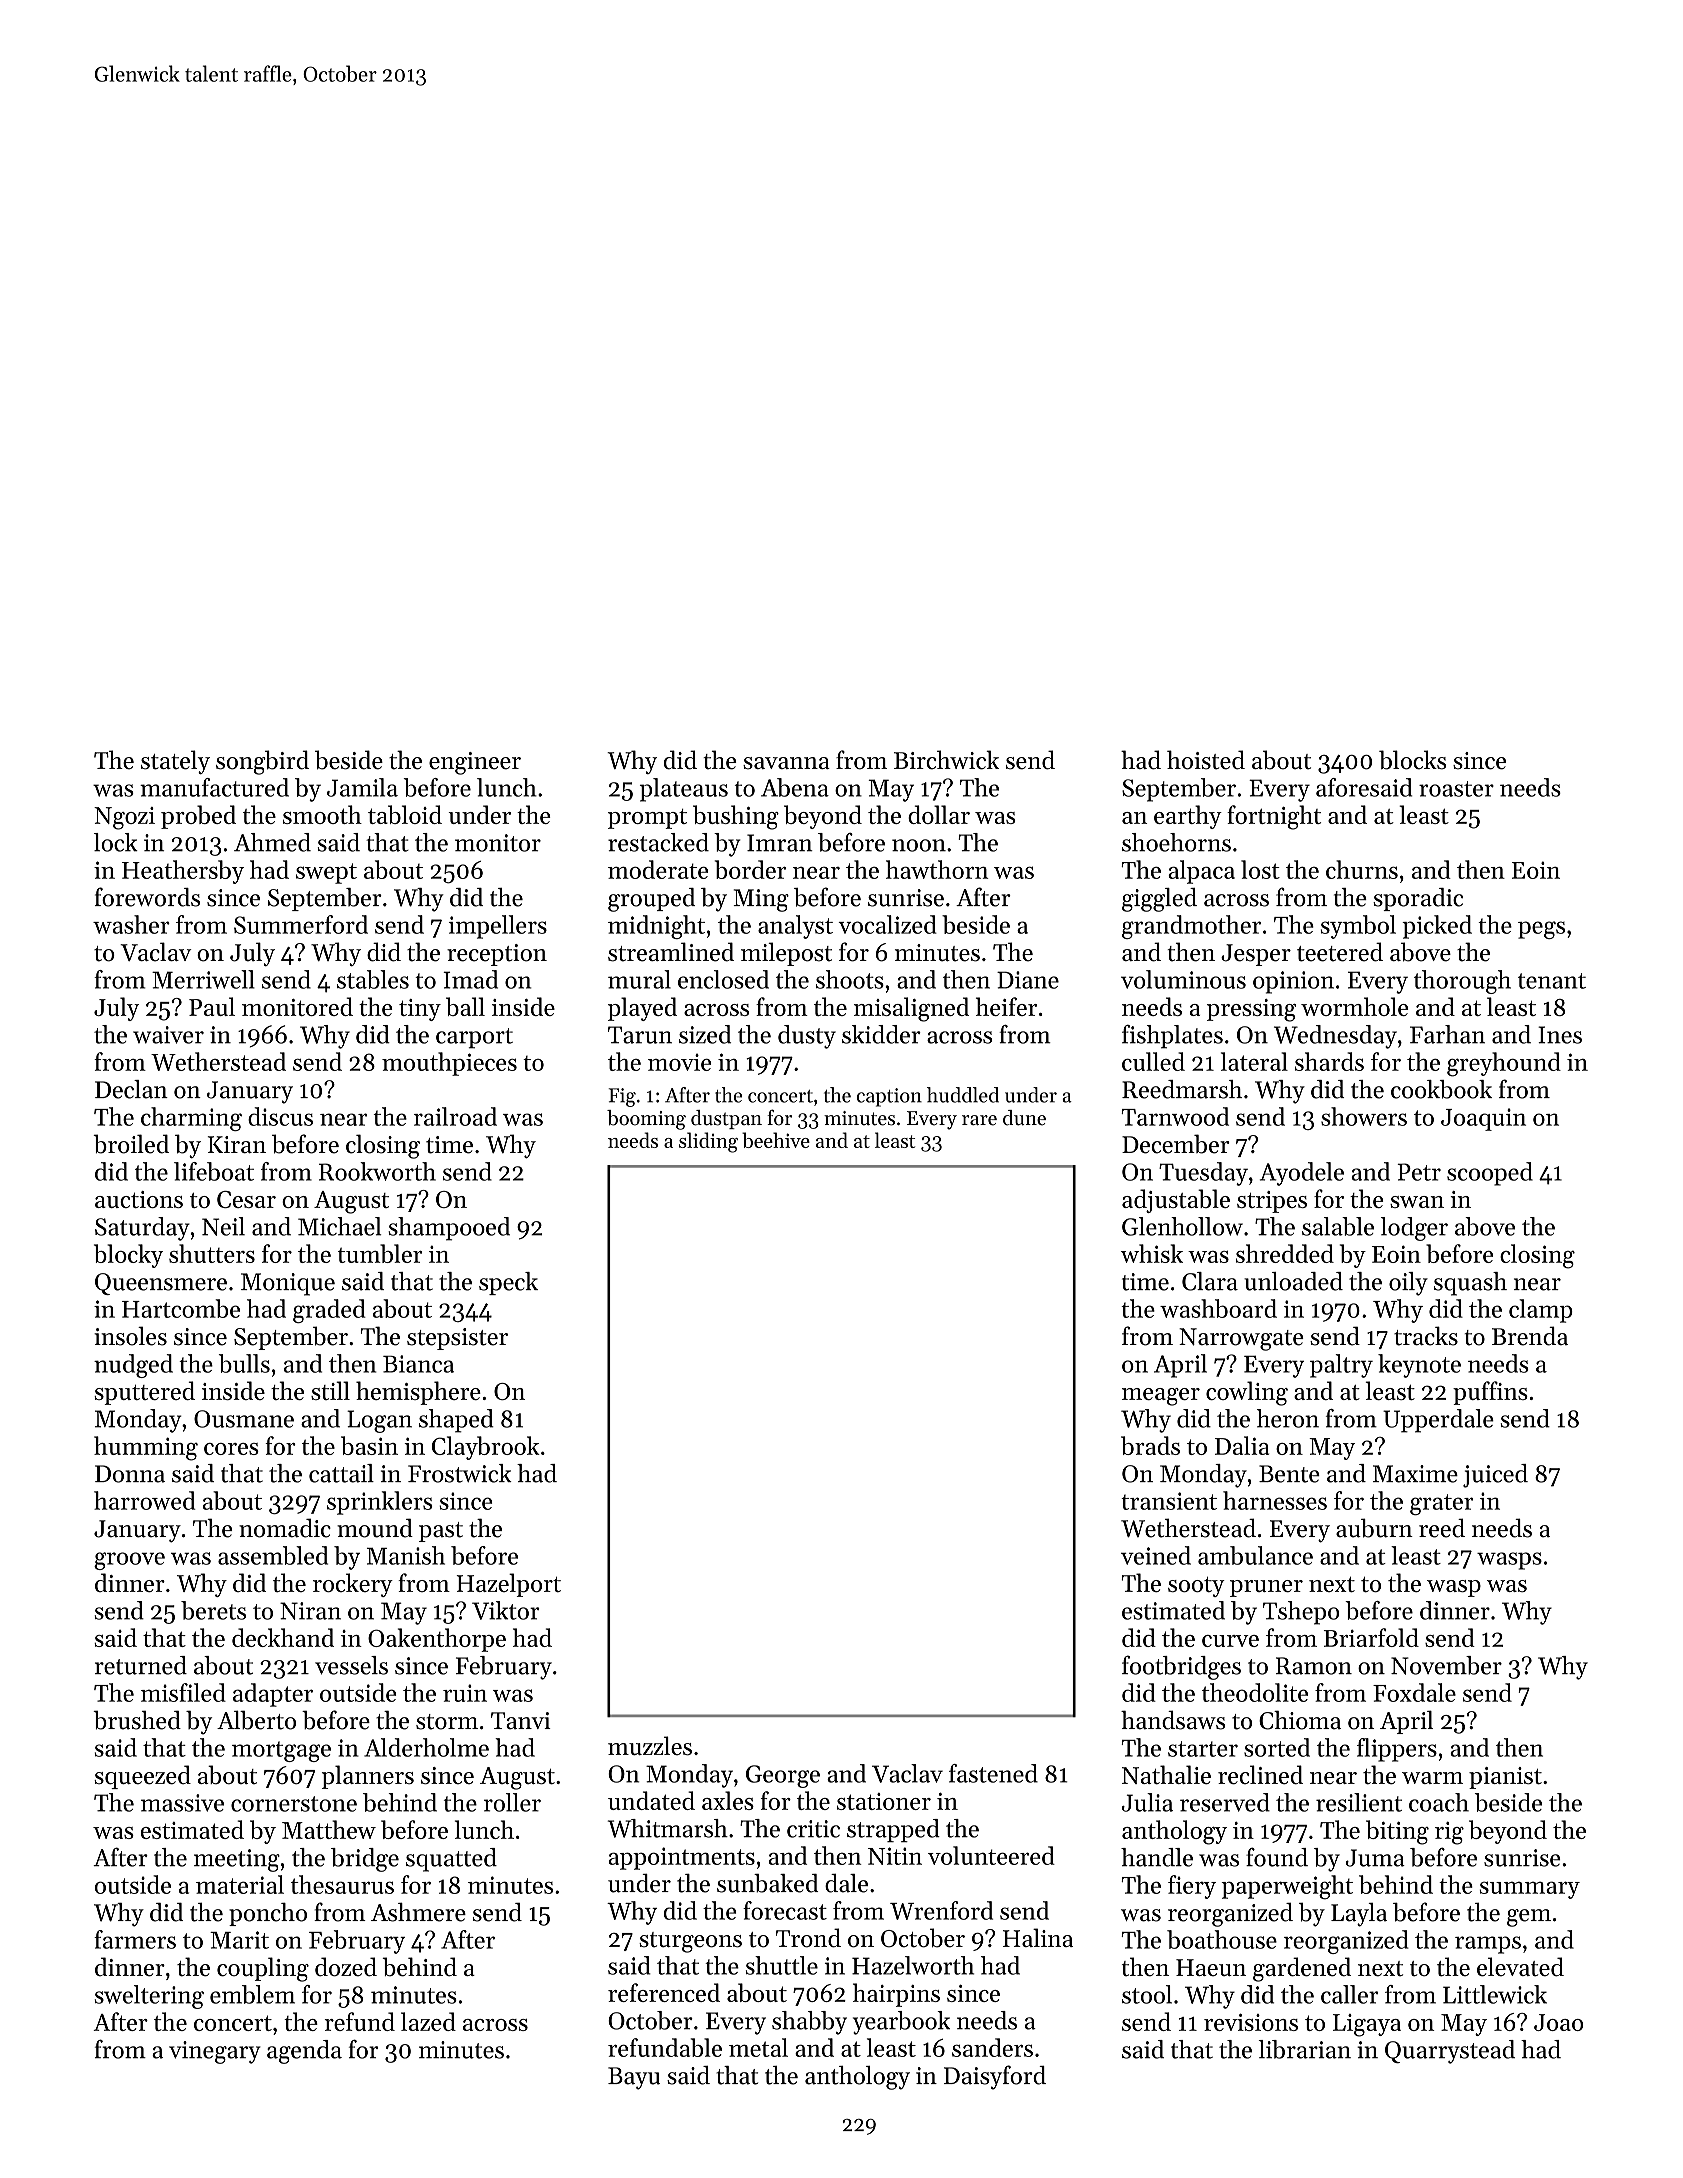  What do you see at coordinates (1450, 2052) in the screenshot?
I see `Quarrystead` at bounding box center [1450, 2052].
